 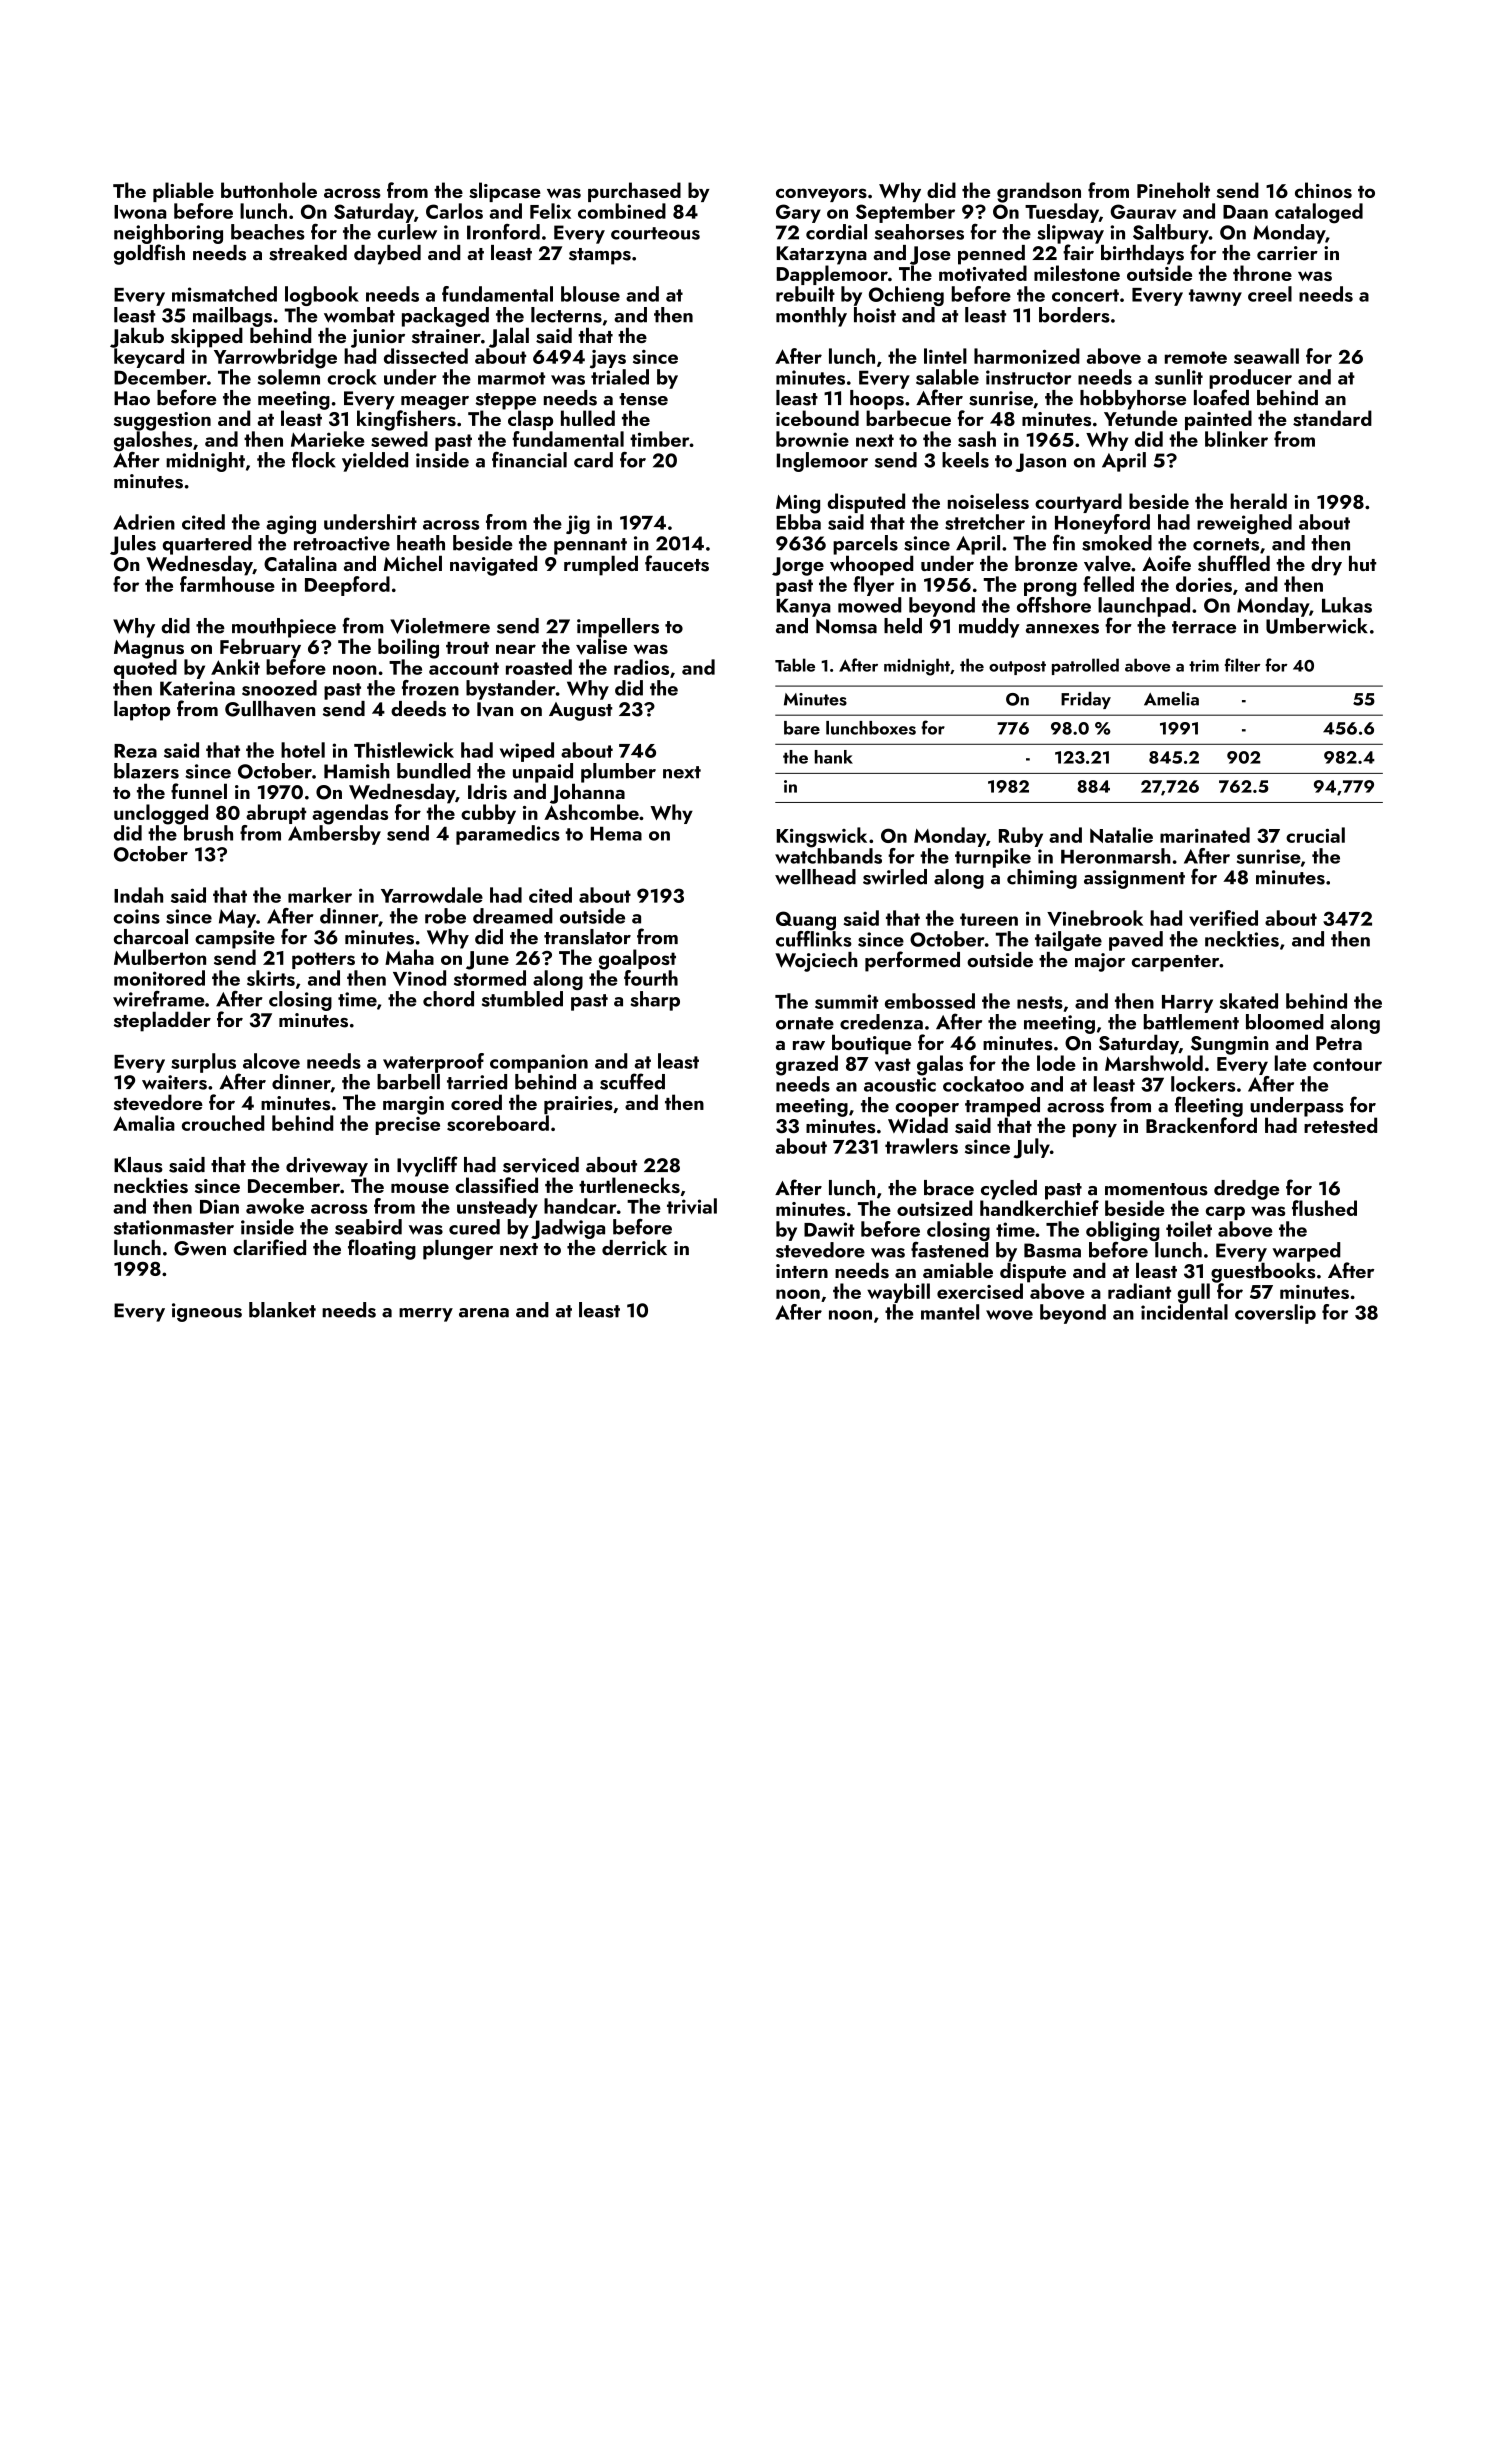 What do you see at coordinates (269, 190) in the screenshot?
I see `buttonhole` at bounding box center [269, 190].
